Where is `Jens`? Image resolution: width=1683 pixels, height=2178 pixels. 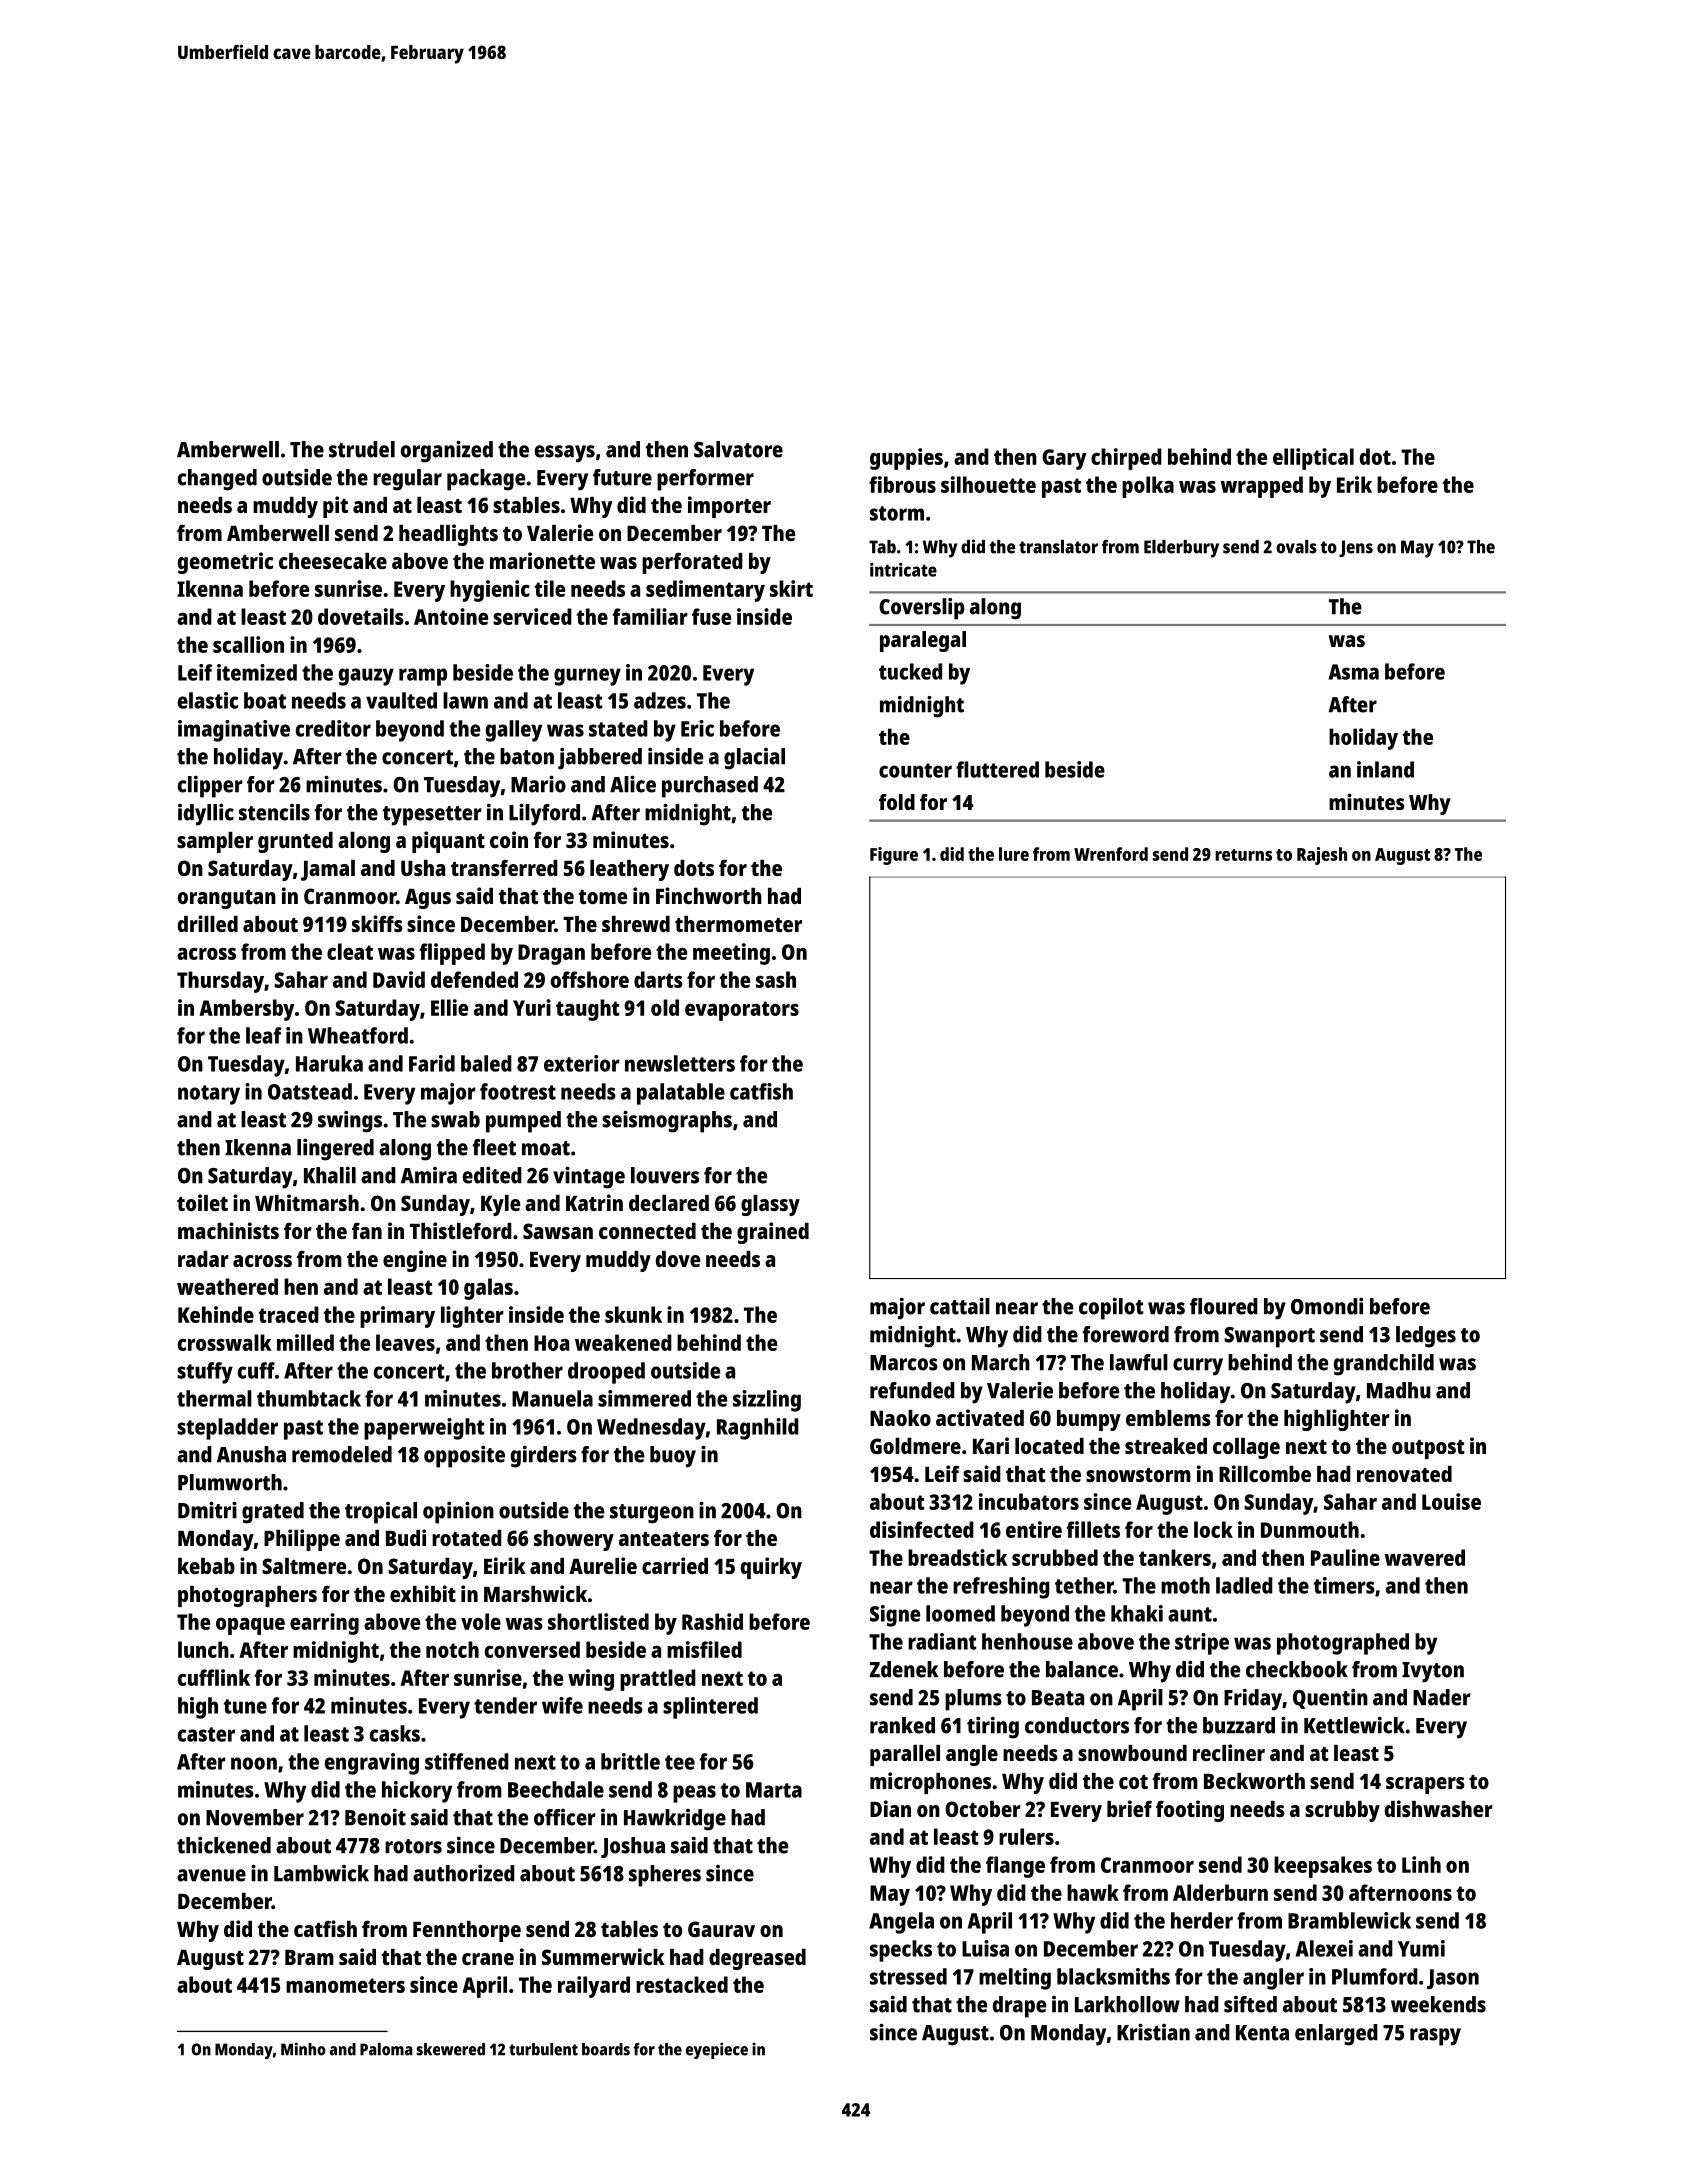
Jens is located at coordinates (1356, 548).
